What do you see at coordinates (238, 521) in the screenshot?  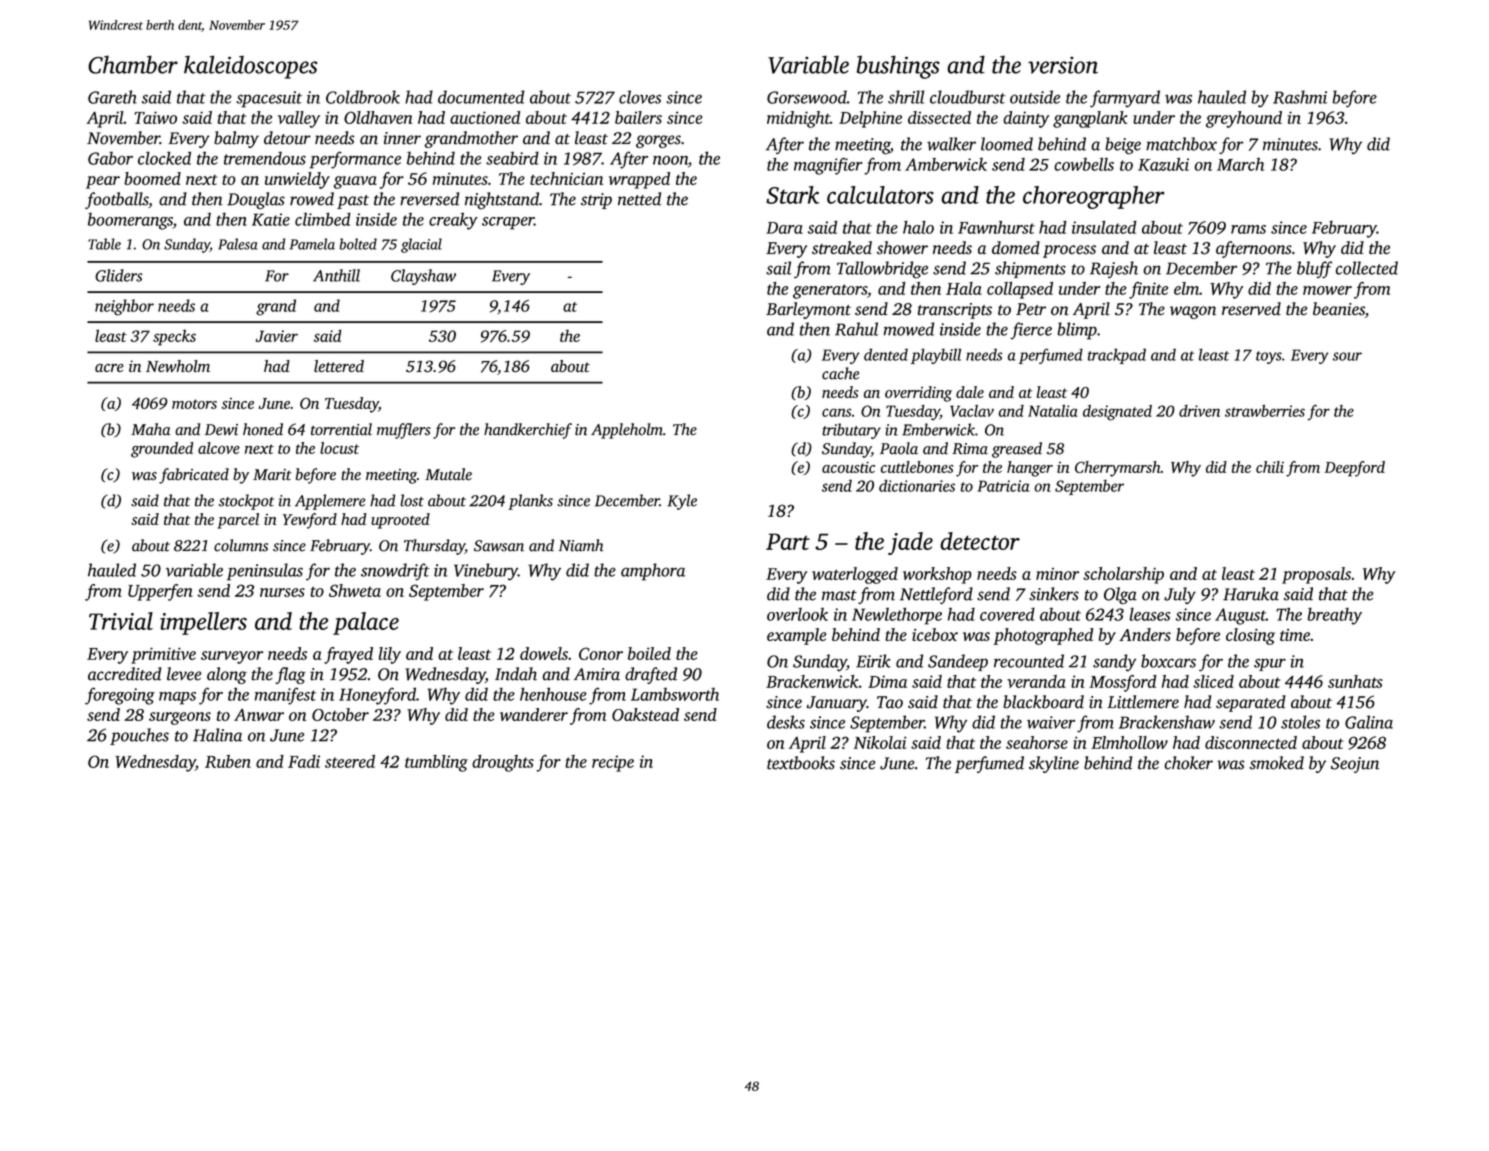 I see `parcel` at bounding box center [238, 521].
